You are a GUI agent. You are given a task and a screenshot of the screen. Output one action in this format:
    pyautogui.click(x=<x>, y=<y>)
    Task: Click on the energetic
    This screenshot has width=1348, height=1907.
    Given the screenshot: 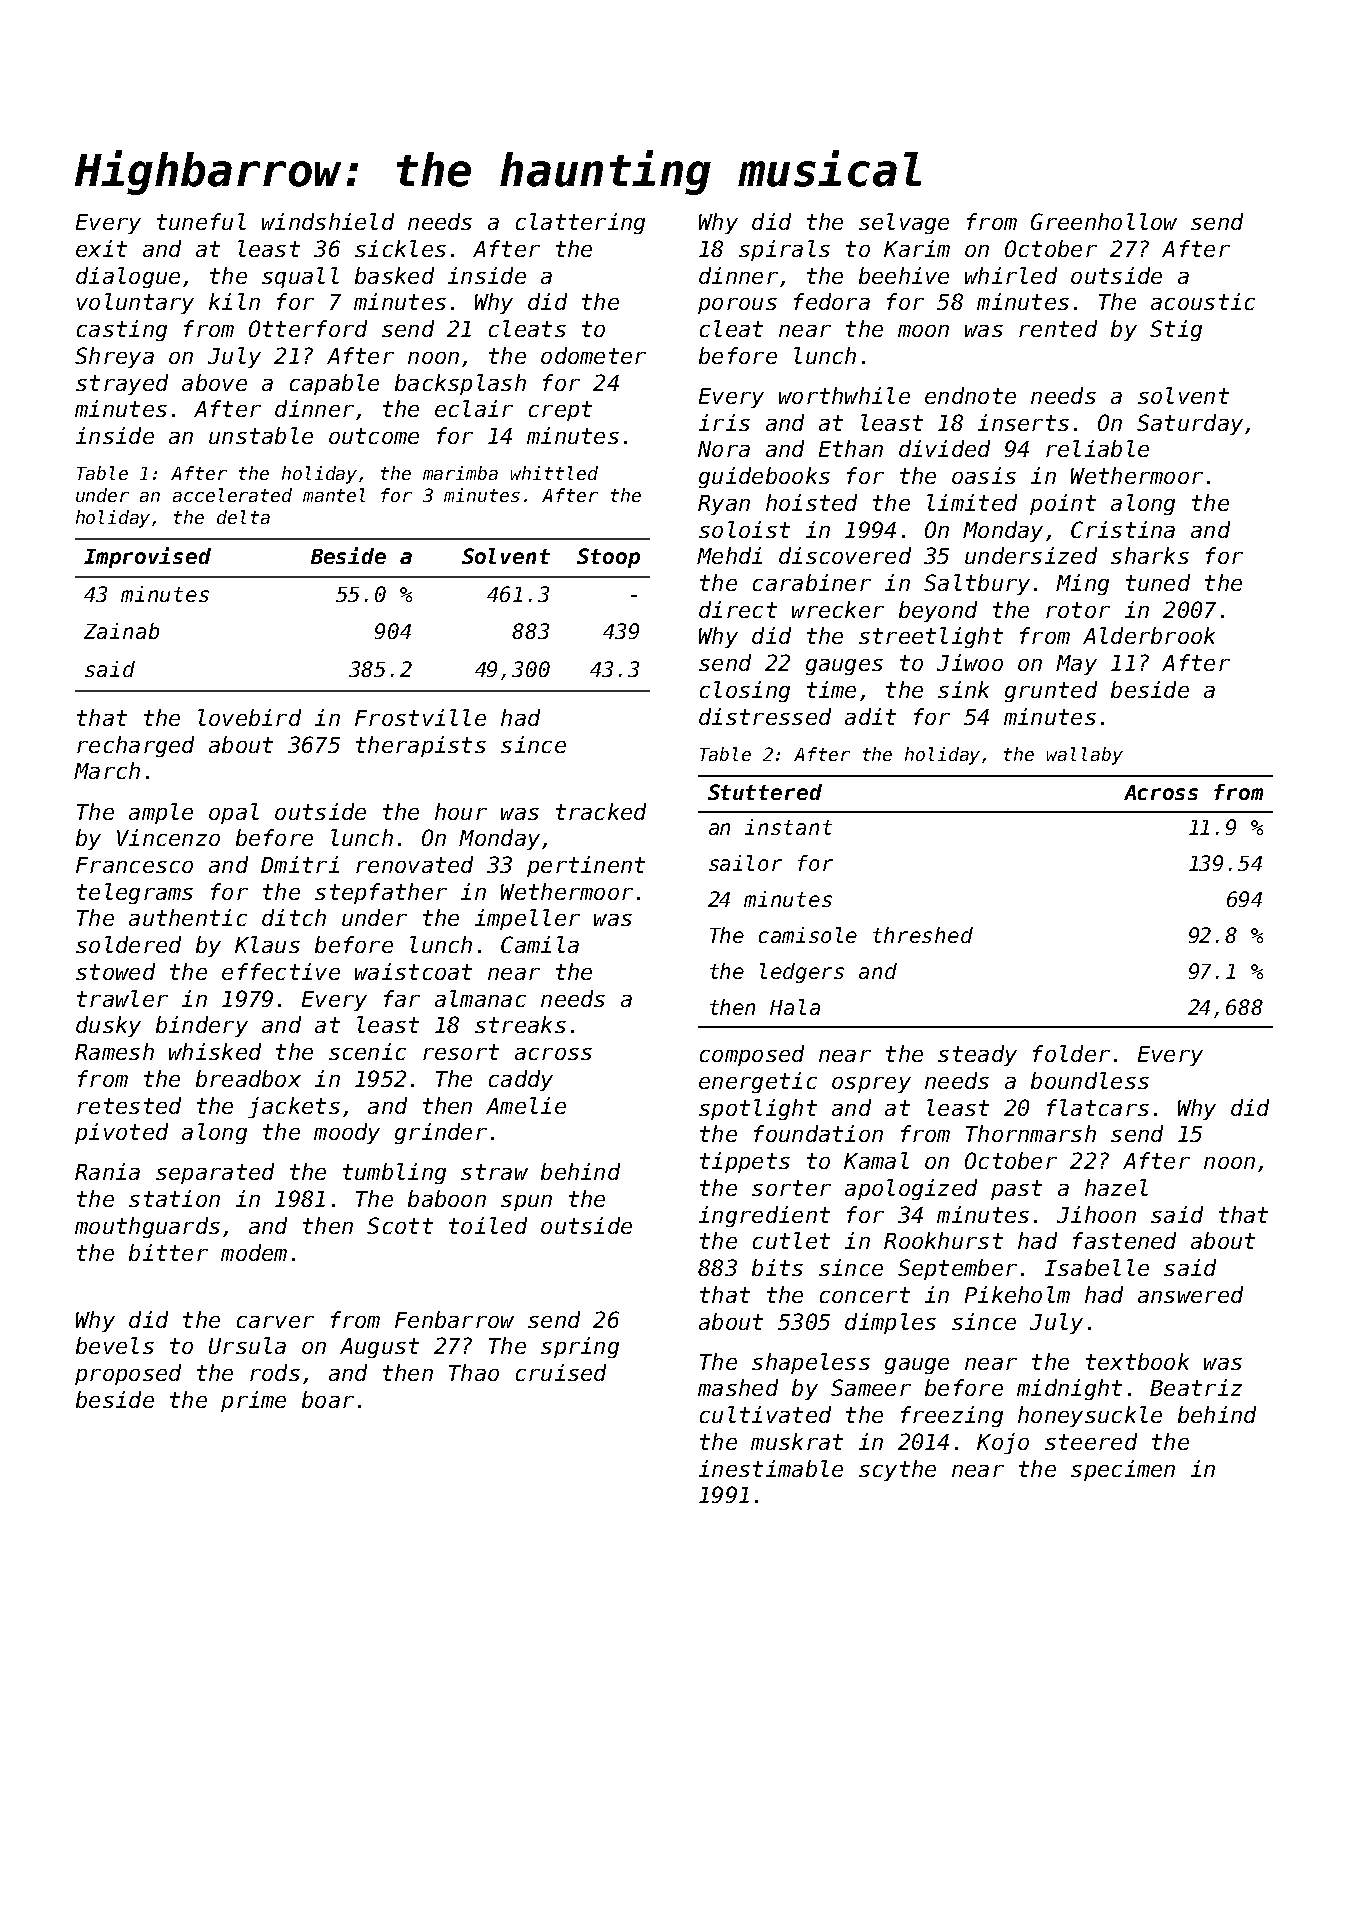 What is the action you would take?
    pyautogui.click(x=758, y=1082)
